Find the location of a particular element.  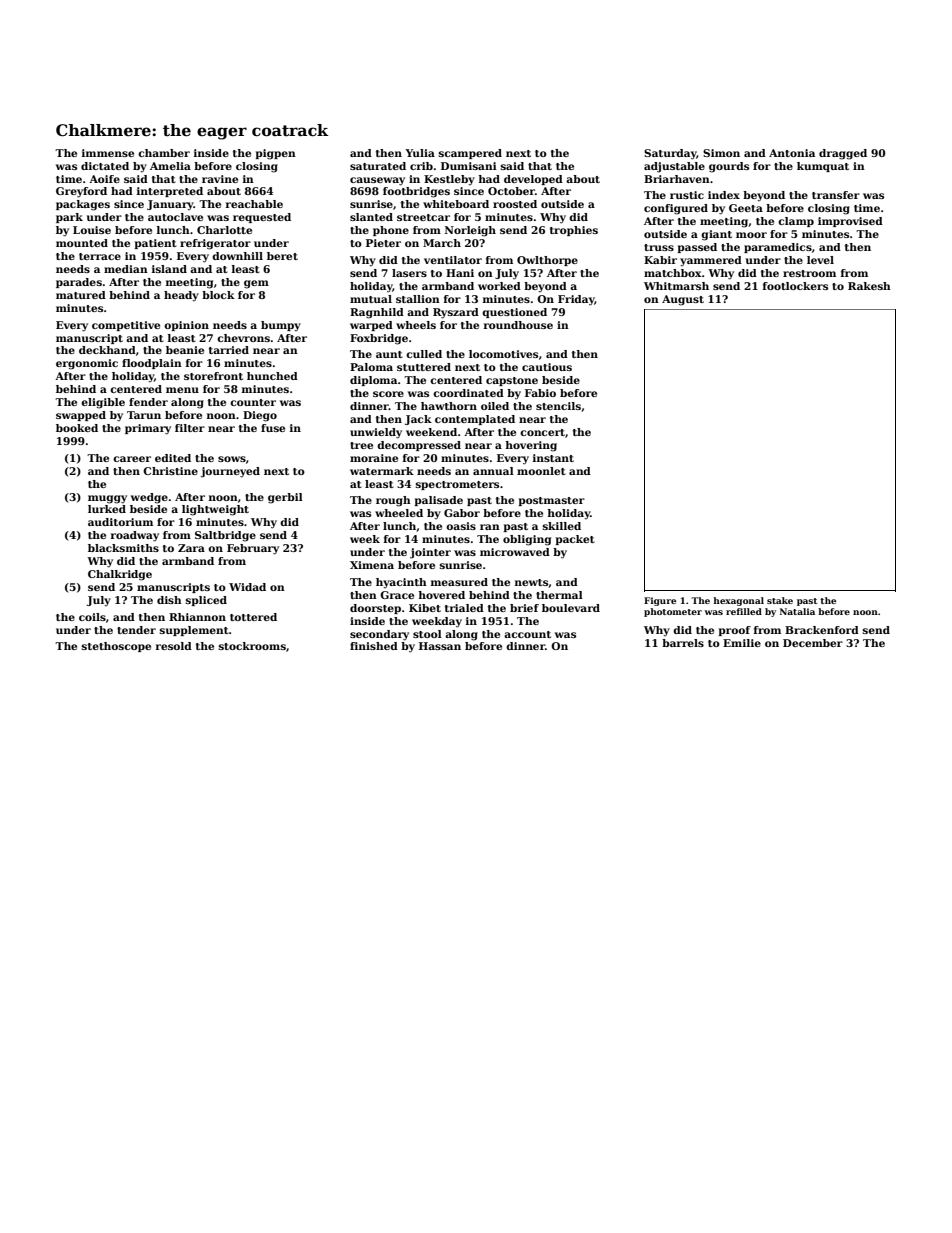

competitive is located at coordinates (126, 326).
